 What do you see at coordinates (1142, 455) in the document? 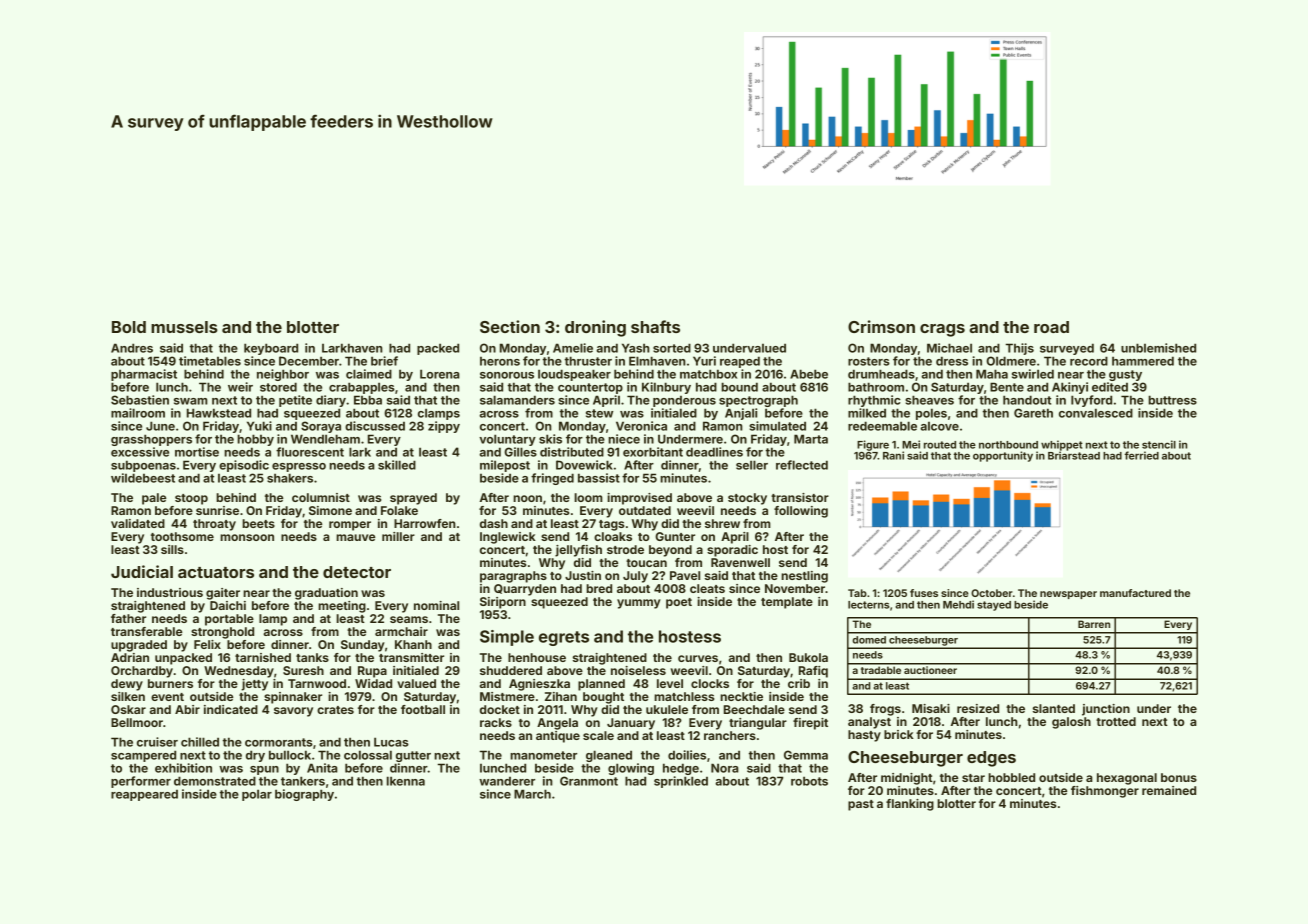
I see `ferried` at bounding box center [1142, 455].
